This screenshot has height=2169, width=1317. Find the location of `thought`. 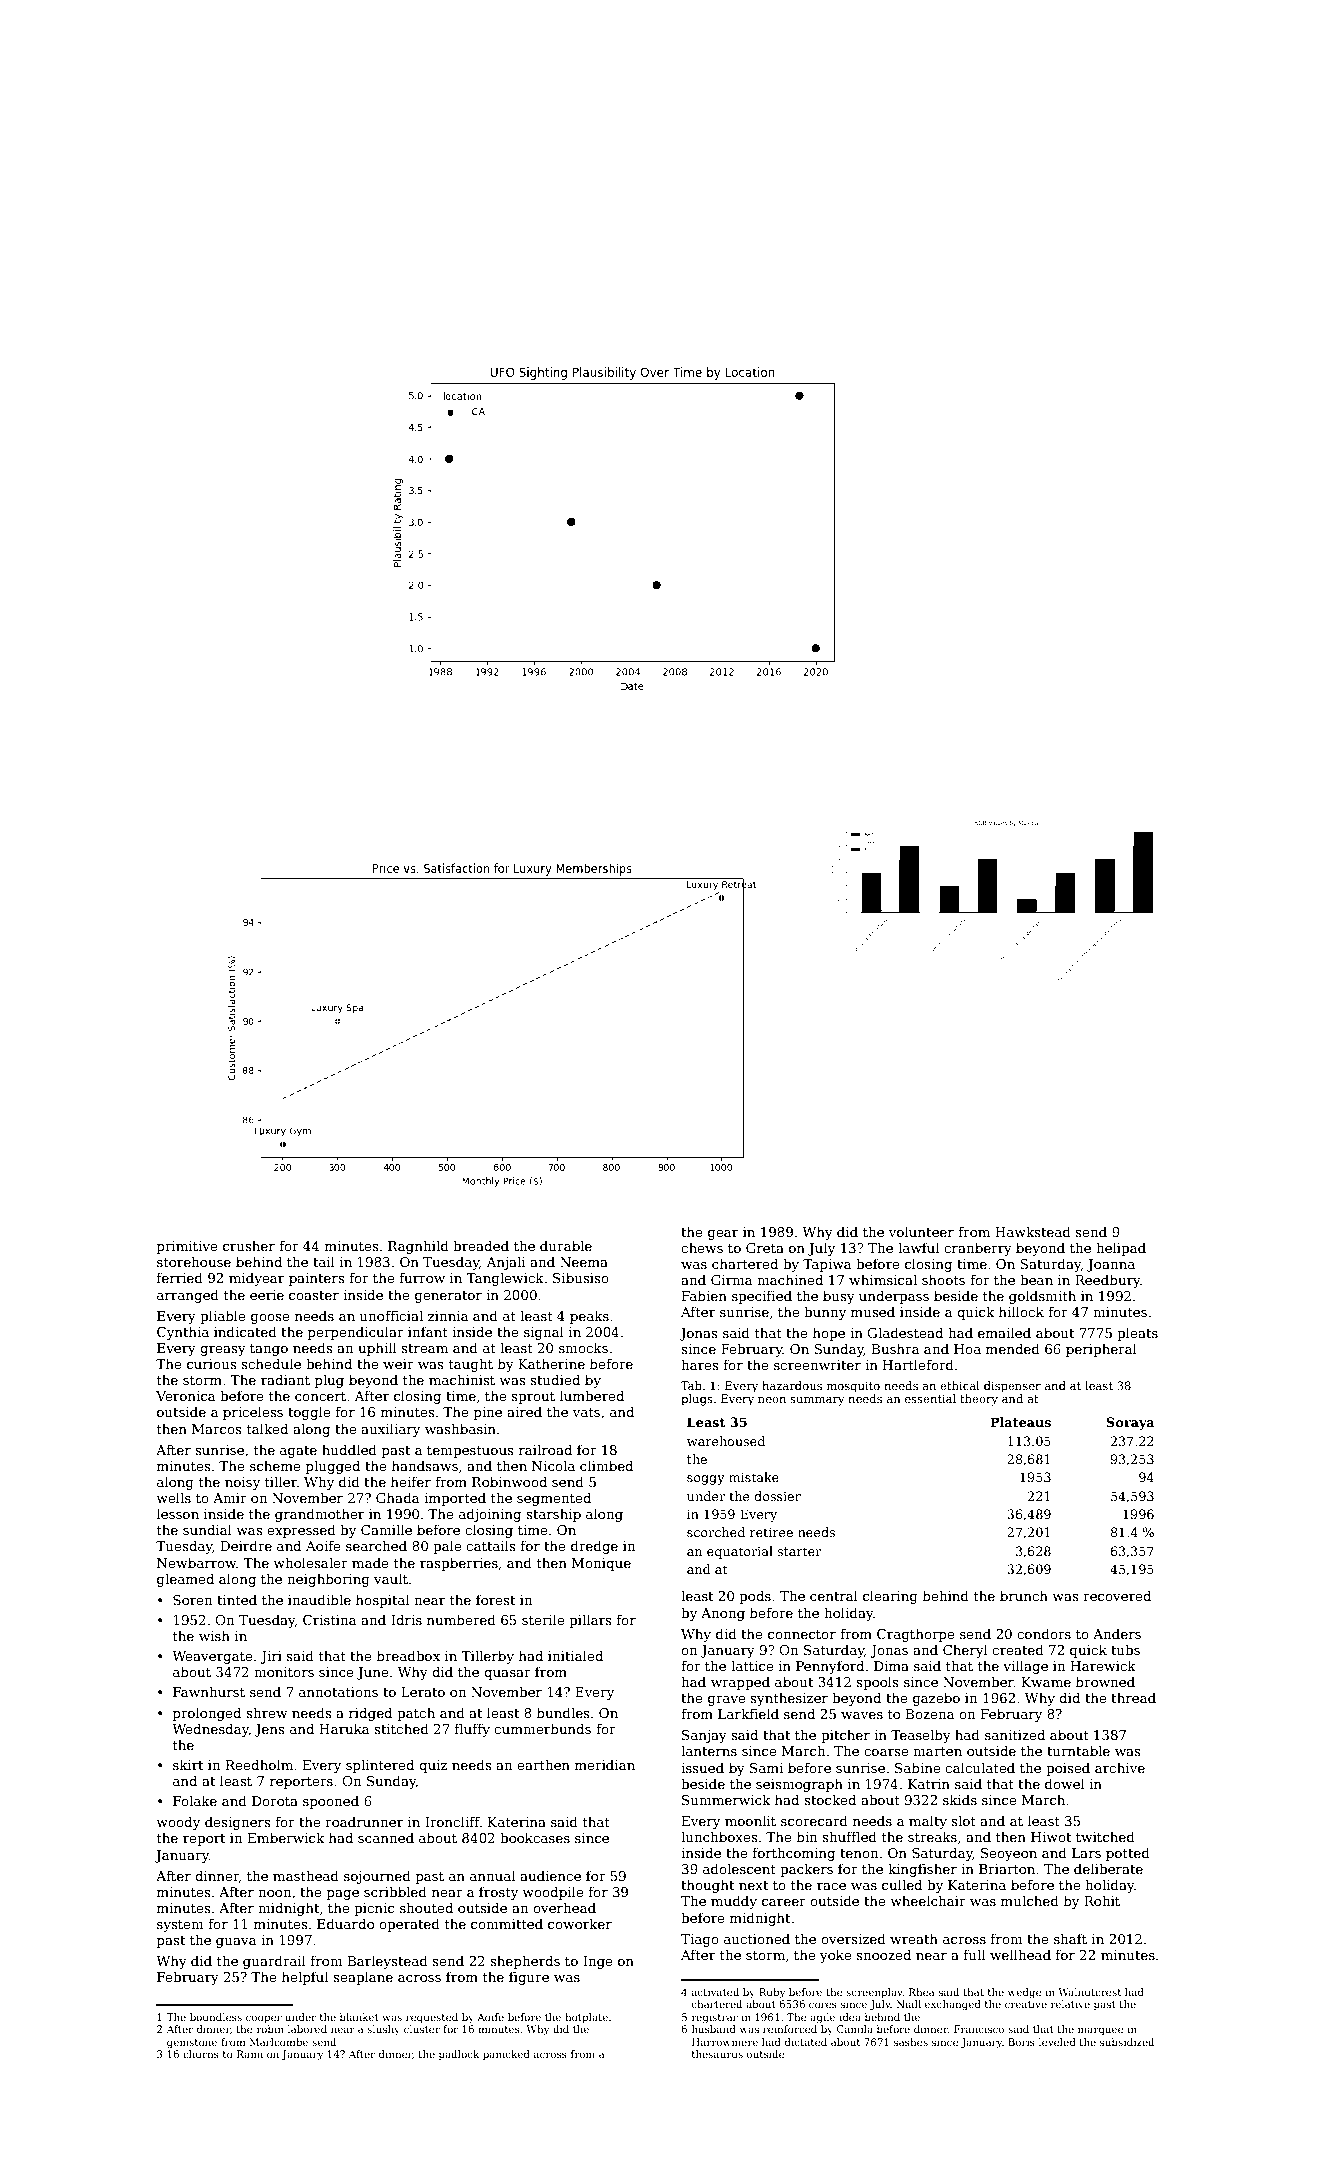

thought is located at coordinates (707, 1886).
